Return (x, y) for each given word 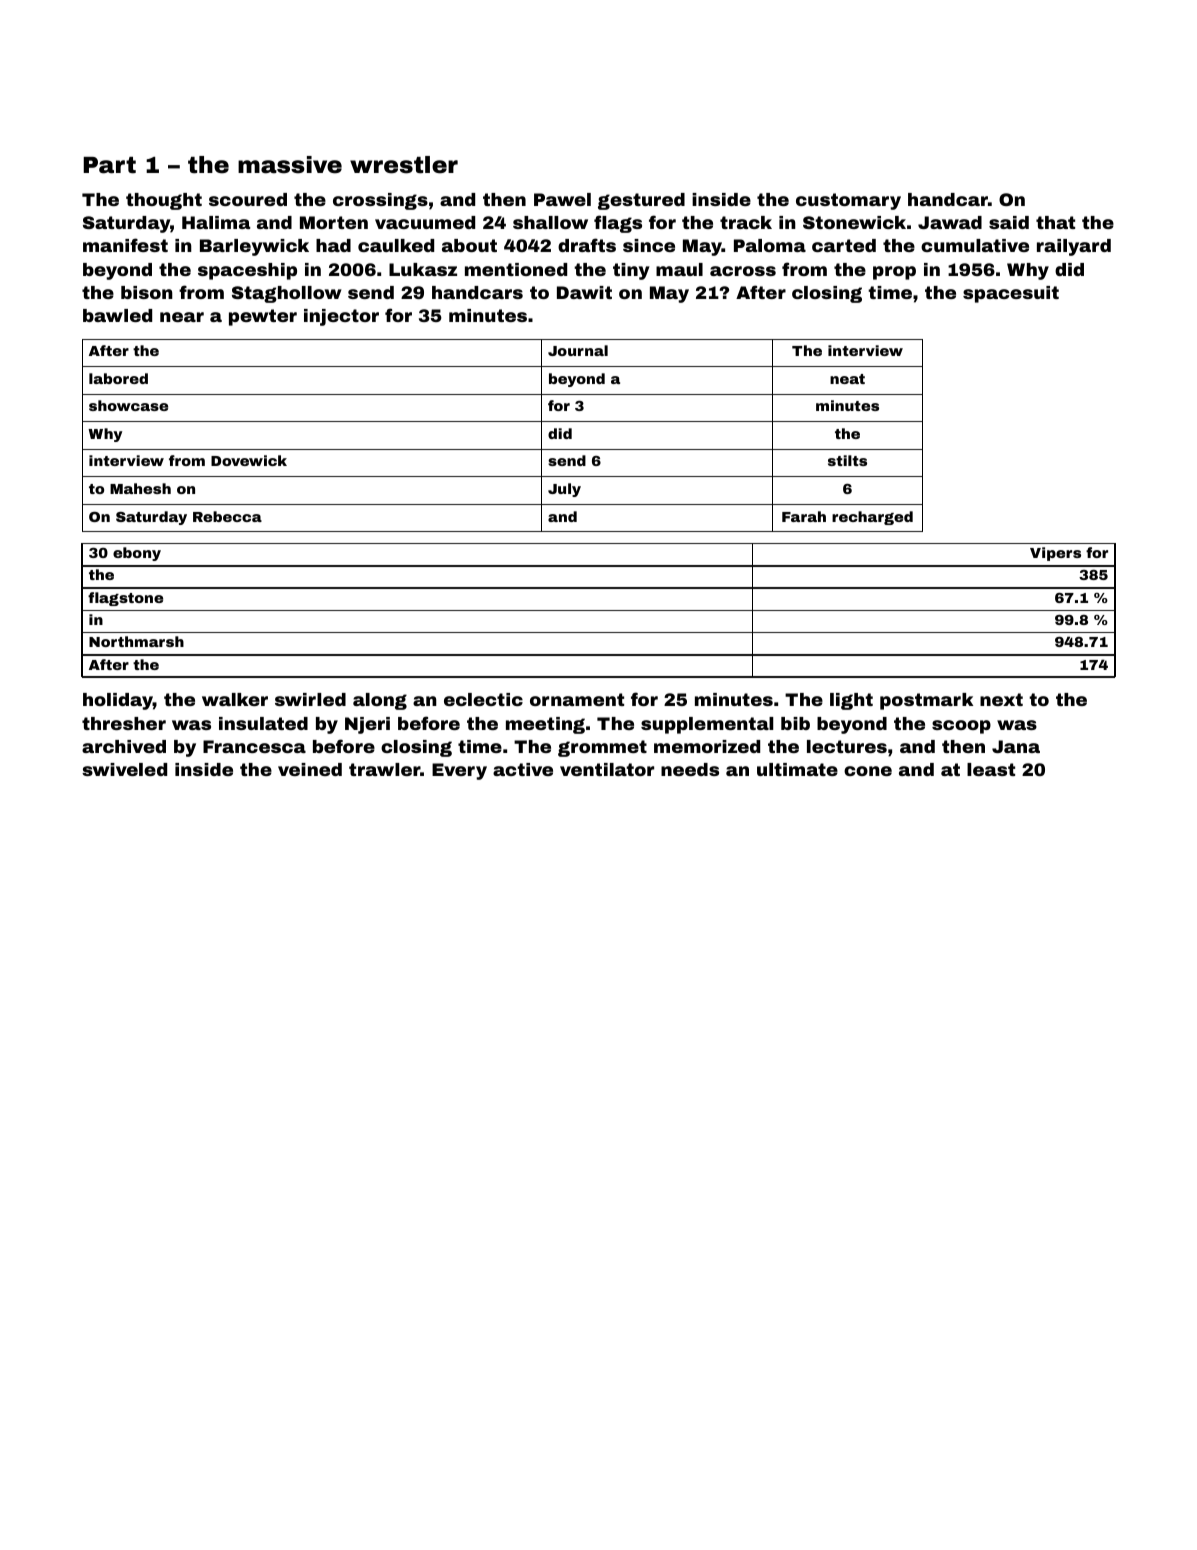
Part (109, 165)
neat (847, 379)
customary (848, 201)
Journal (578, 350)
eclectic (483, 699)
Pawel (562, 199)
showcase (128, 405)
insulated (263, 723)
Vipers (1055, 554)
